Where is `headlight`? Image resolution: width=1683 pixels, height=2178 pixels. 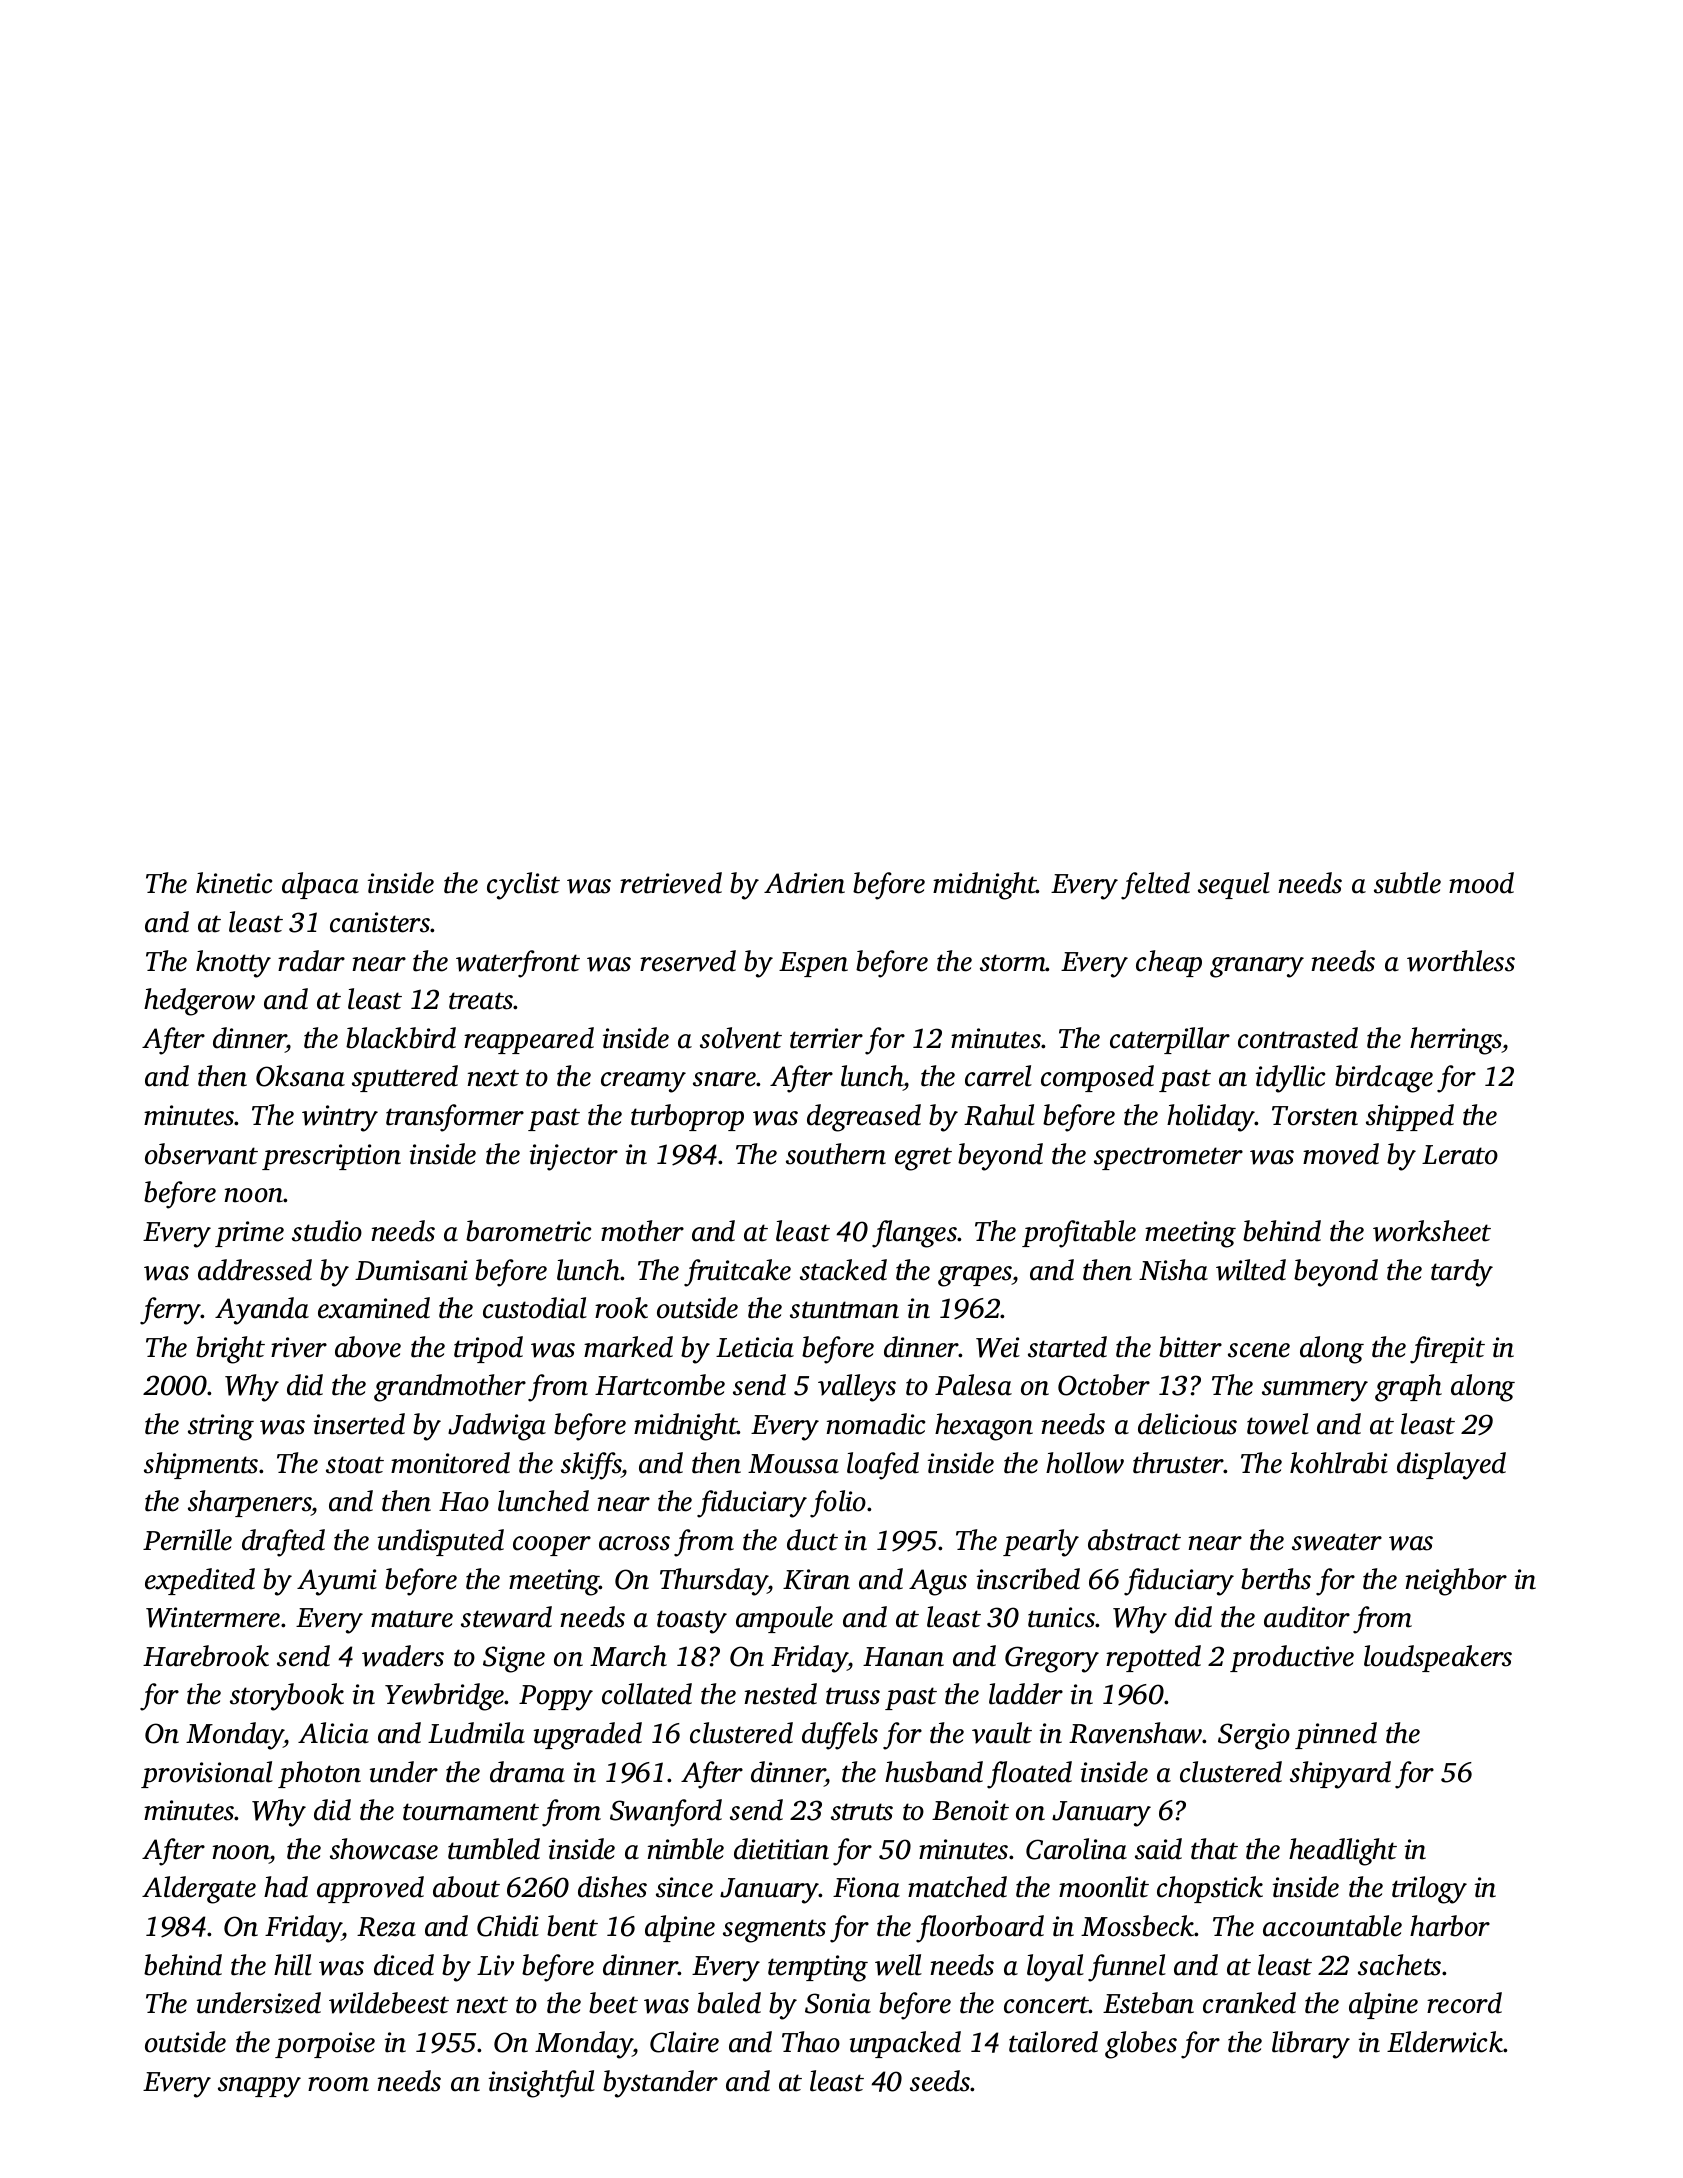
headlight is located at coordinates (1343, 1852).
